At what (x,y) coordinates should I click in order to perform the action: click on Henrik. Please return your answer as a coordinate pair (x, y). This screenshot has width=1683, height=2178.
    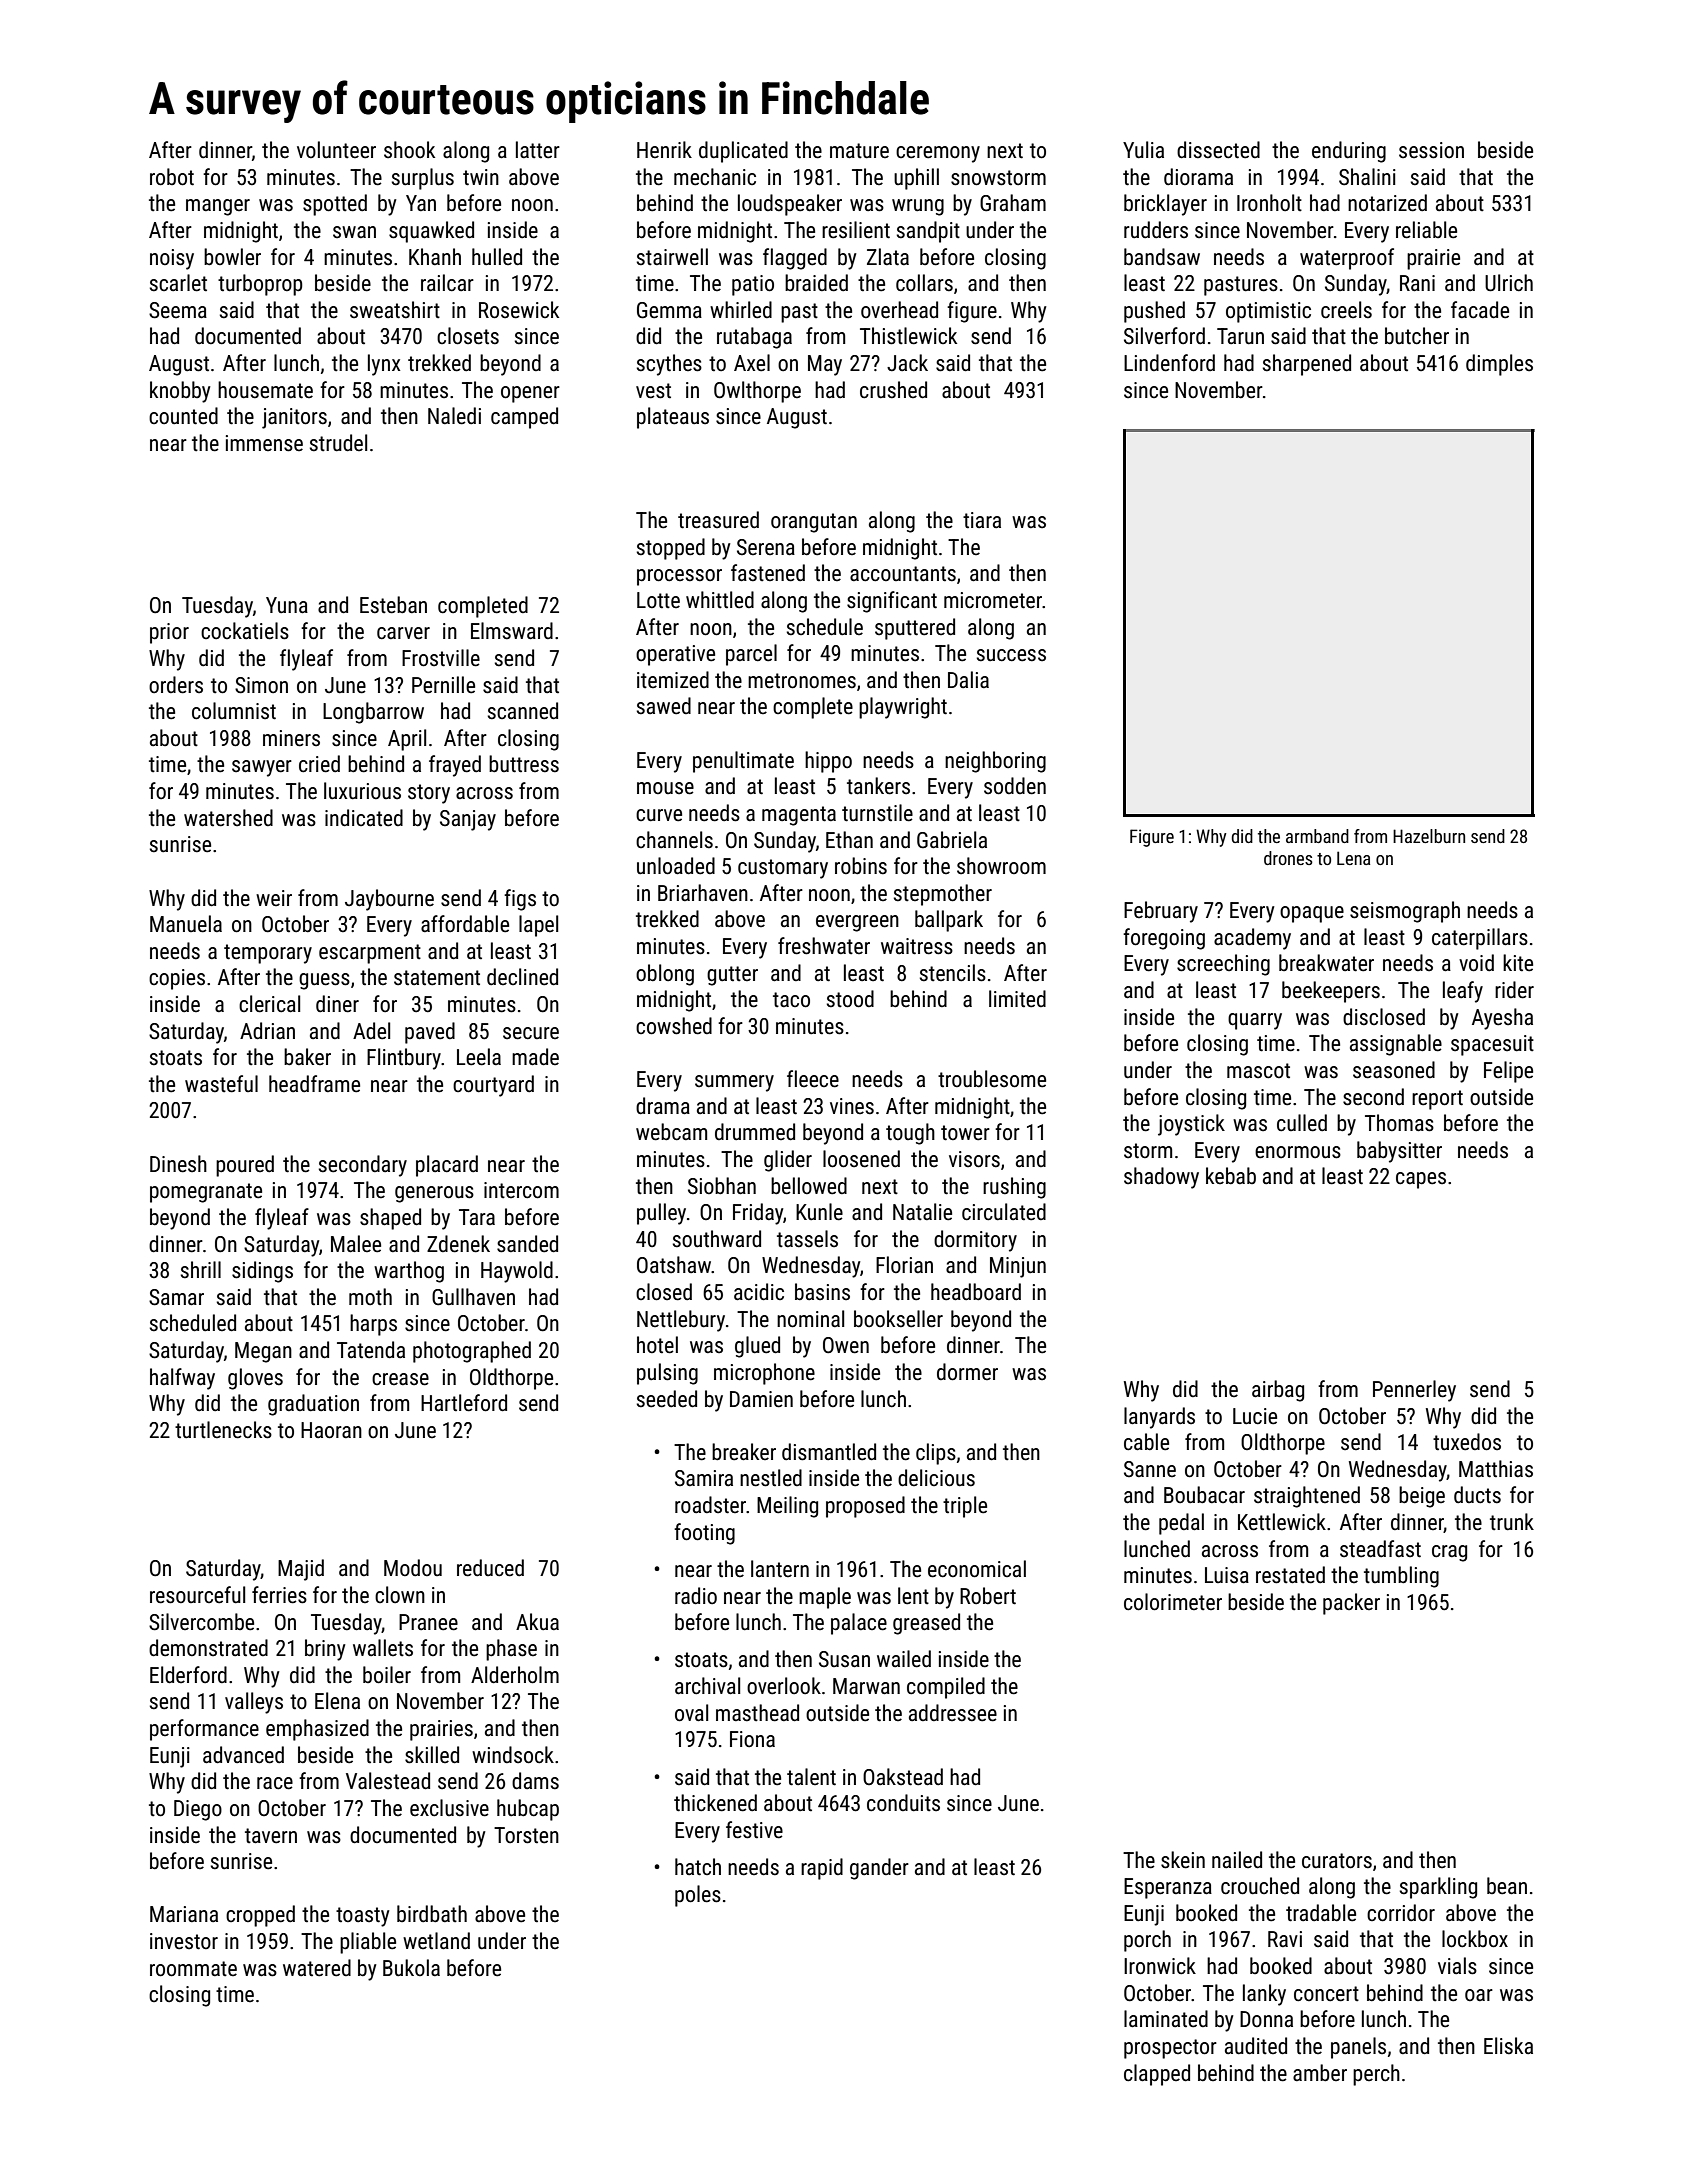
    Looking at the image, I should click on (664, 150).
